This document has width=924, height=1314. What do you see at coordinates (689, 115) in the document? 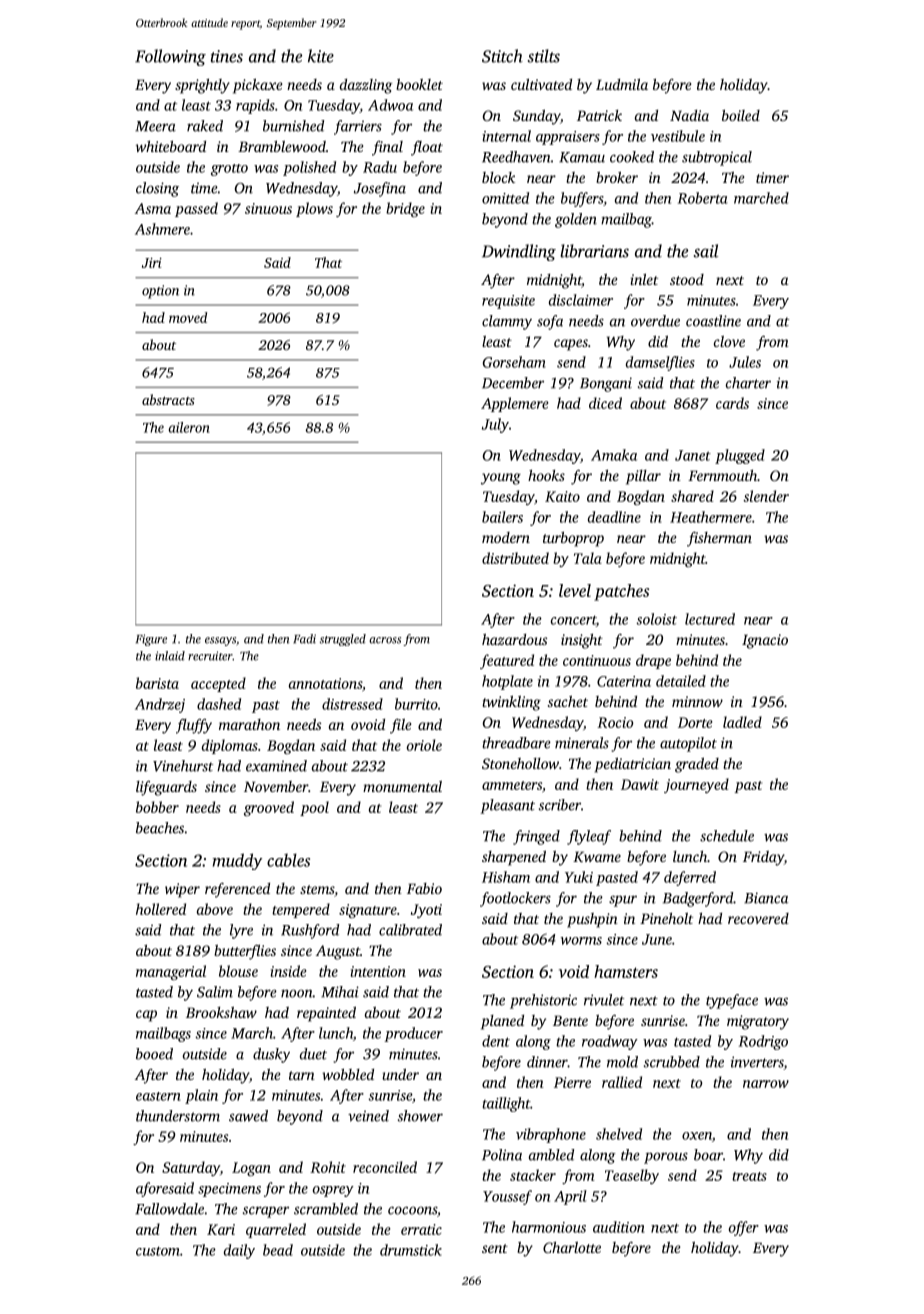
I see `Nadia` at bounding box center [689, 115].
